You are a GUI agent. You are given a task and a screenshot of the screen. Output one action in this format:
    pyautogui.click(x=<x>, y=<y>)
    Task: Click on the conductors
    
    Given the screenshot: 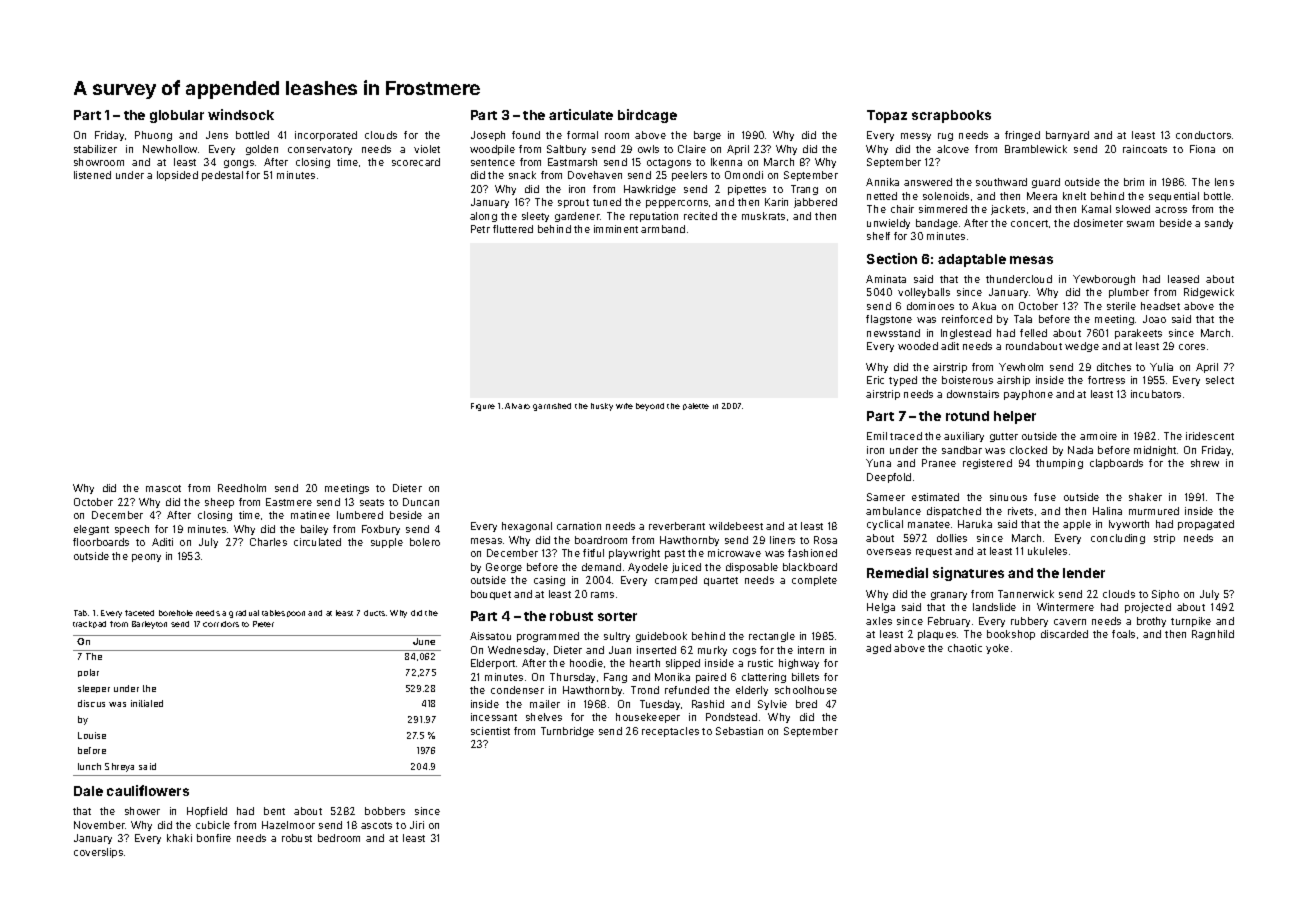 What is the action you would take?
    pyautogui.click(x=1203, y=135)
